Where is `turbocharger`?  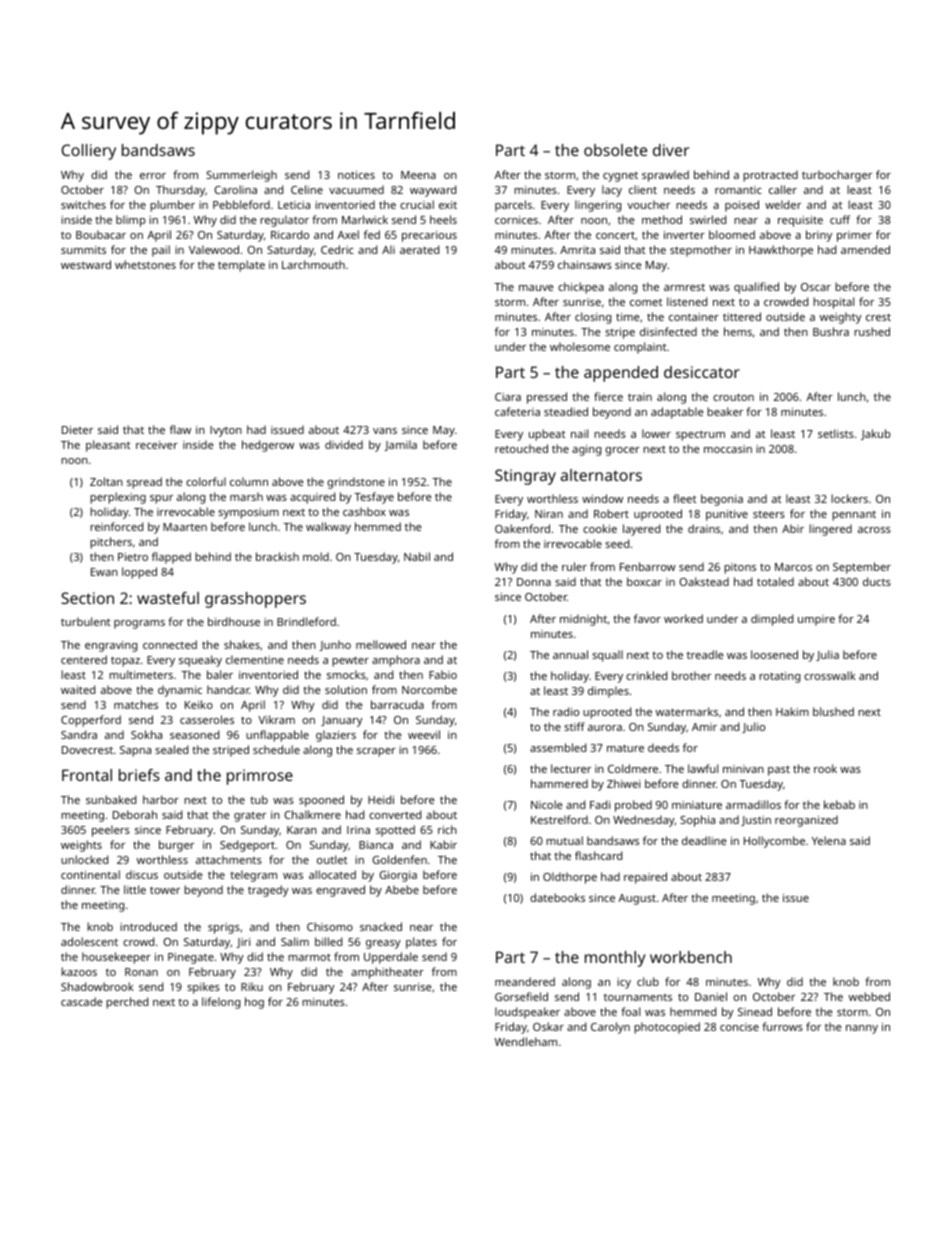 turbocharger is located at coordinates (837, 176).
